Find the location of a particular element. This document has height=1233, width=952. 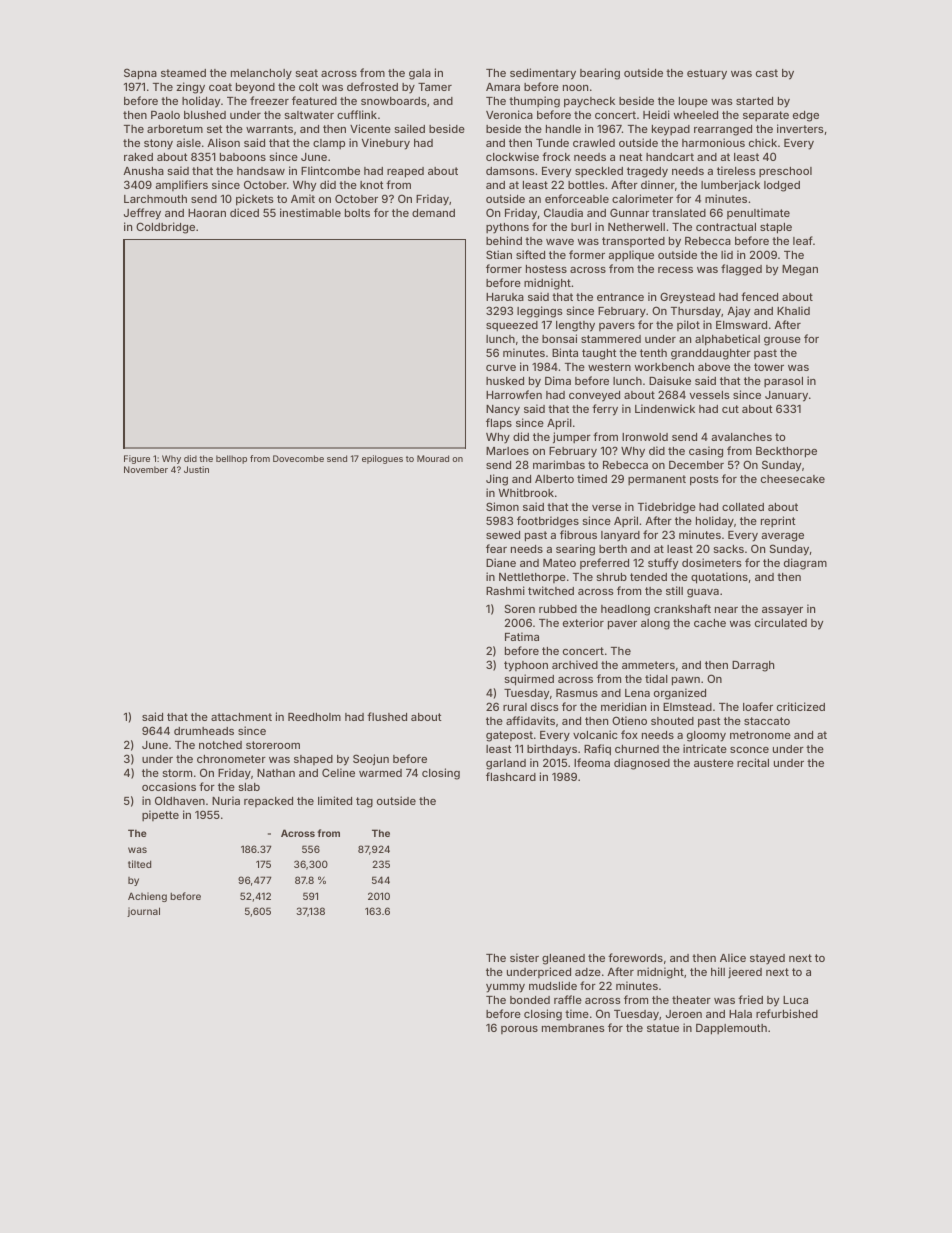

Heidi is located at coordinates (656, 114).
